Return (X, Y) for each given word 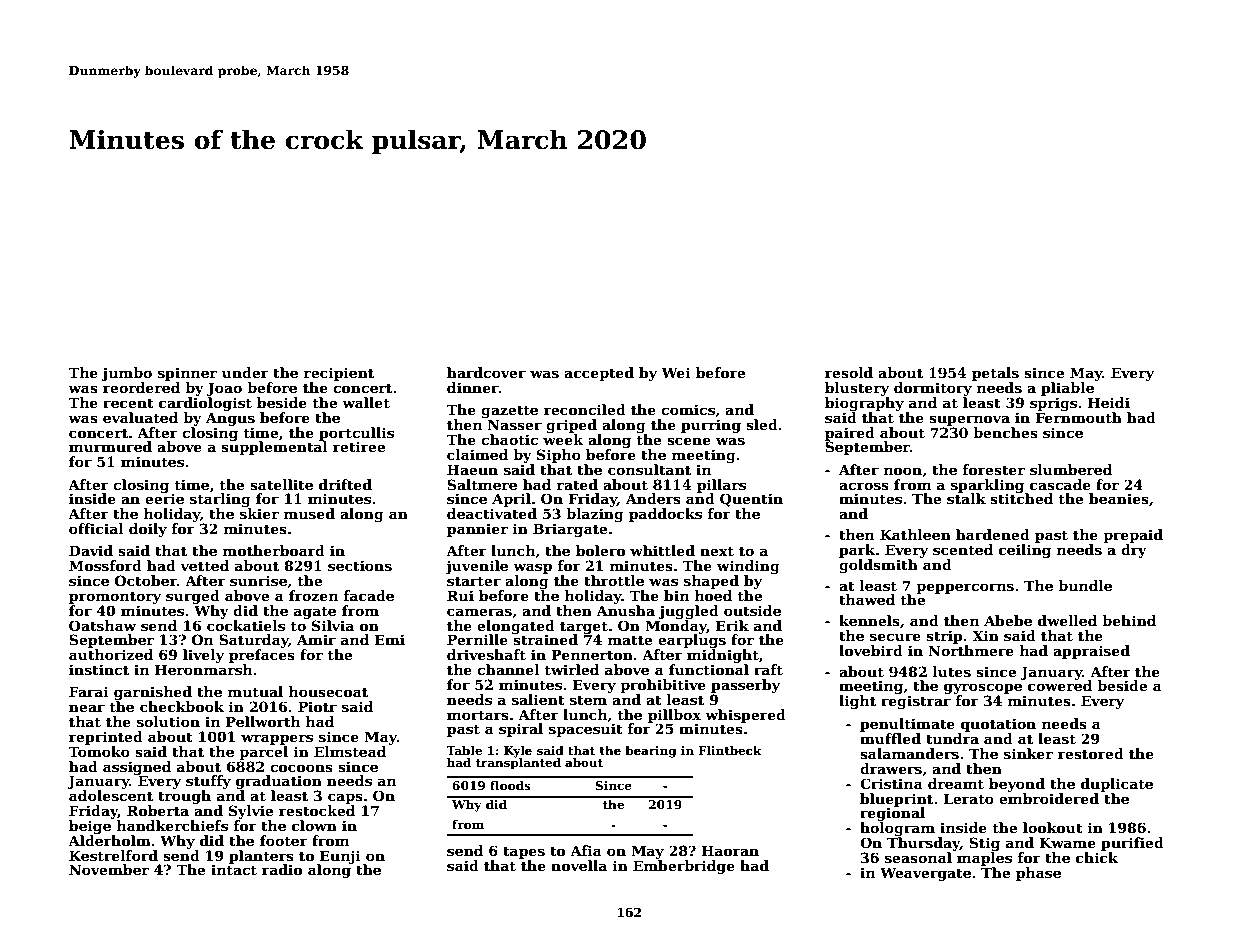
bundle (1085, 585)
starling (220, 500)
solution (168, 721)
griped (571, 426)
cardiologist (205, 404)
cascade (1060, 484)
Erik (732, 625)
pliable (1067, 389)
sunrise (258, 580)
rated (577, 484)
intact (234, 869)
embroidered (1049, 798)
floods (510, 785)
